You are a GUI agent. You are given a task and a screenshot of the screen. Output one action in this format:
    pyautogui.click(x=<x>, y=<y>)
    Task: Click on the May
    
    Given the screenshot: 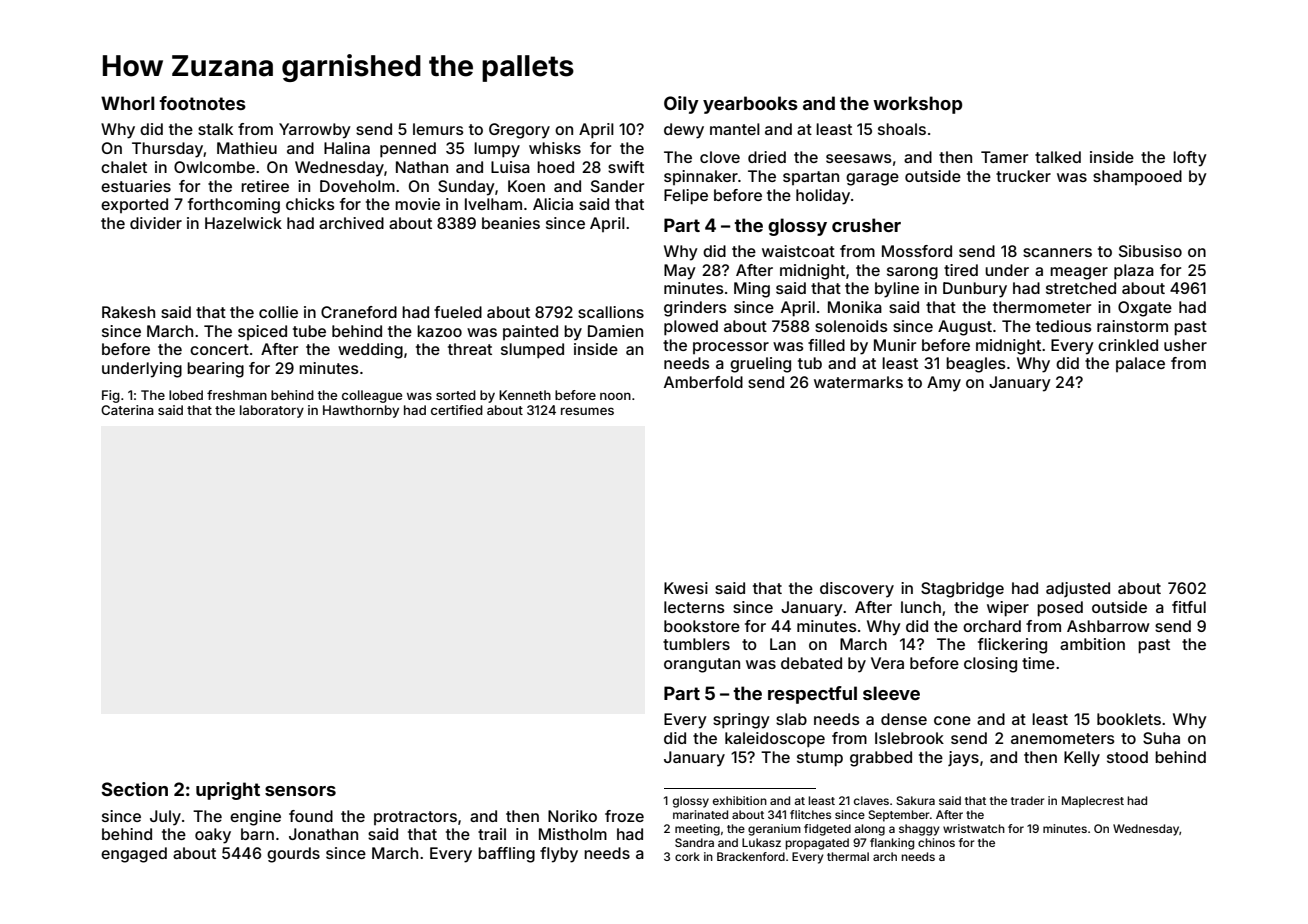 What is the action you would take?
    pyautogui.click(x=680, y=272)
